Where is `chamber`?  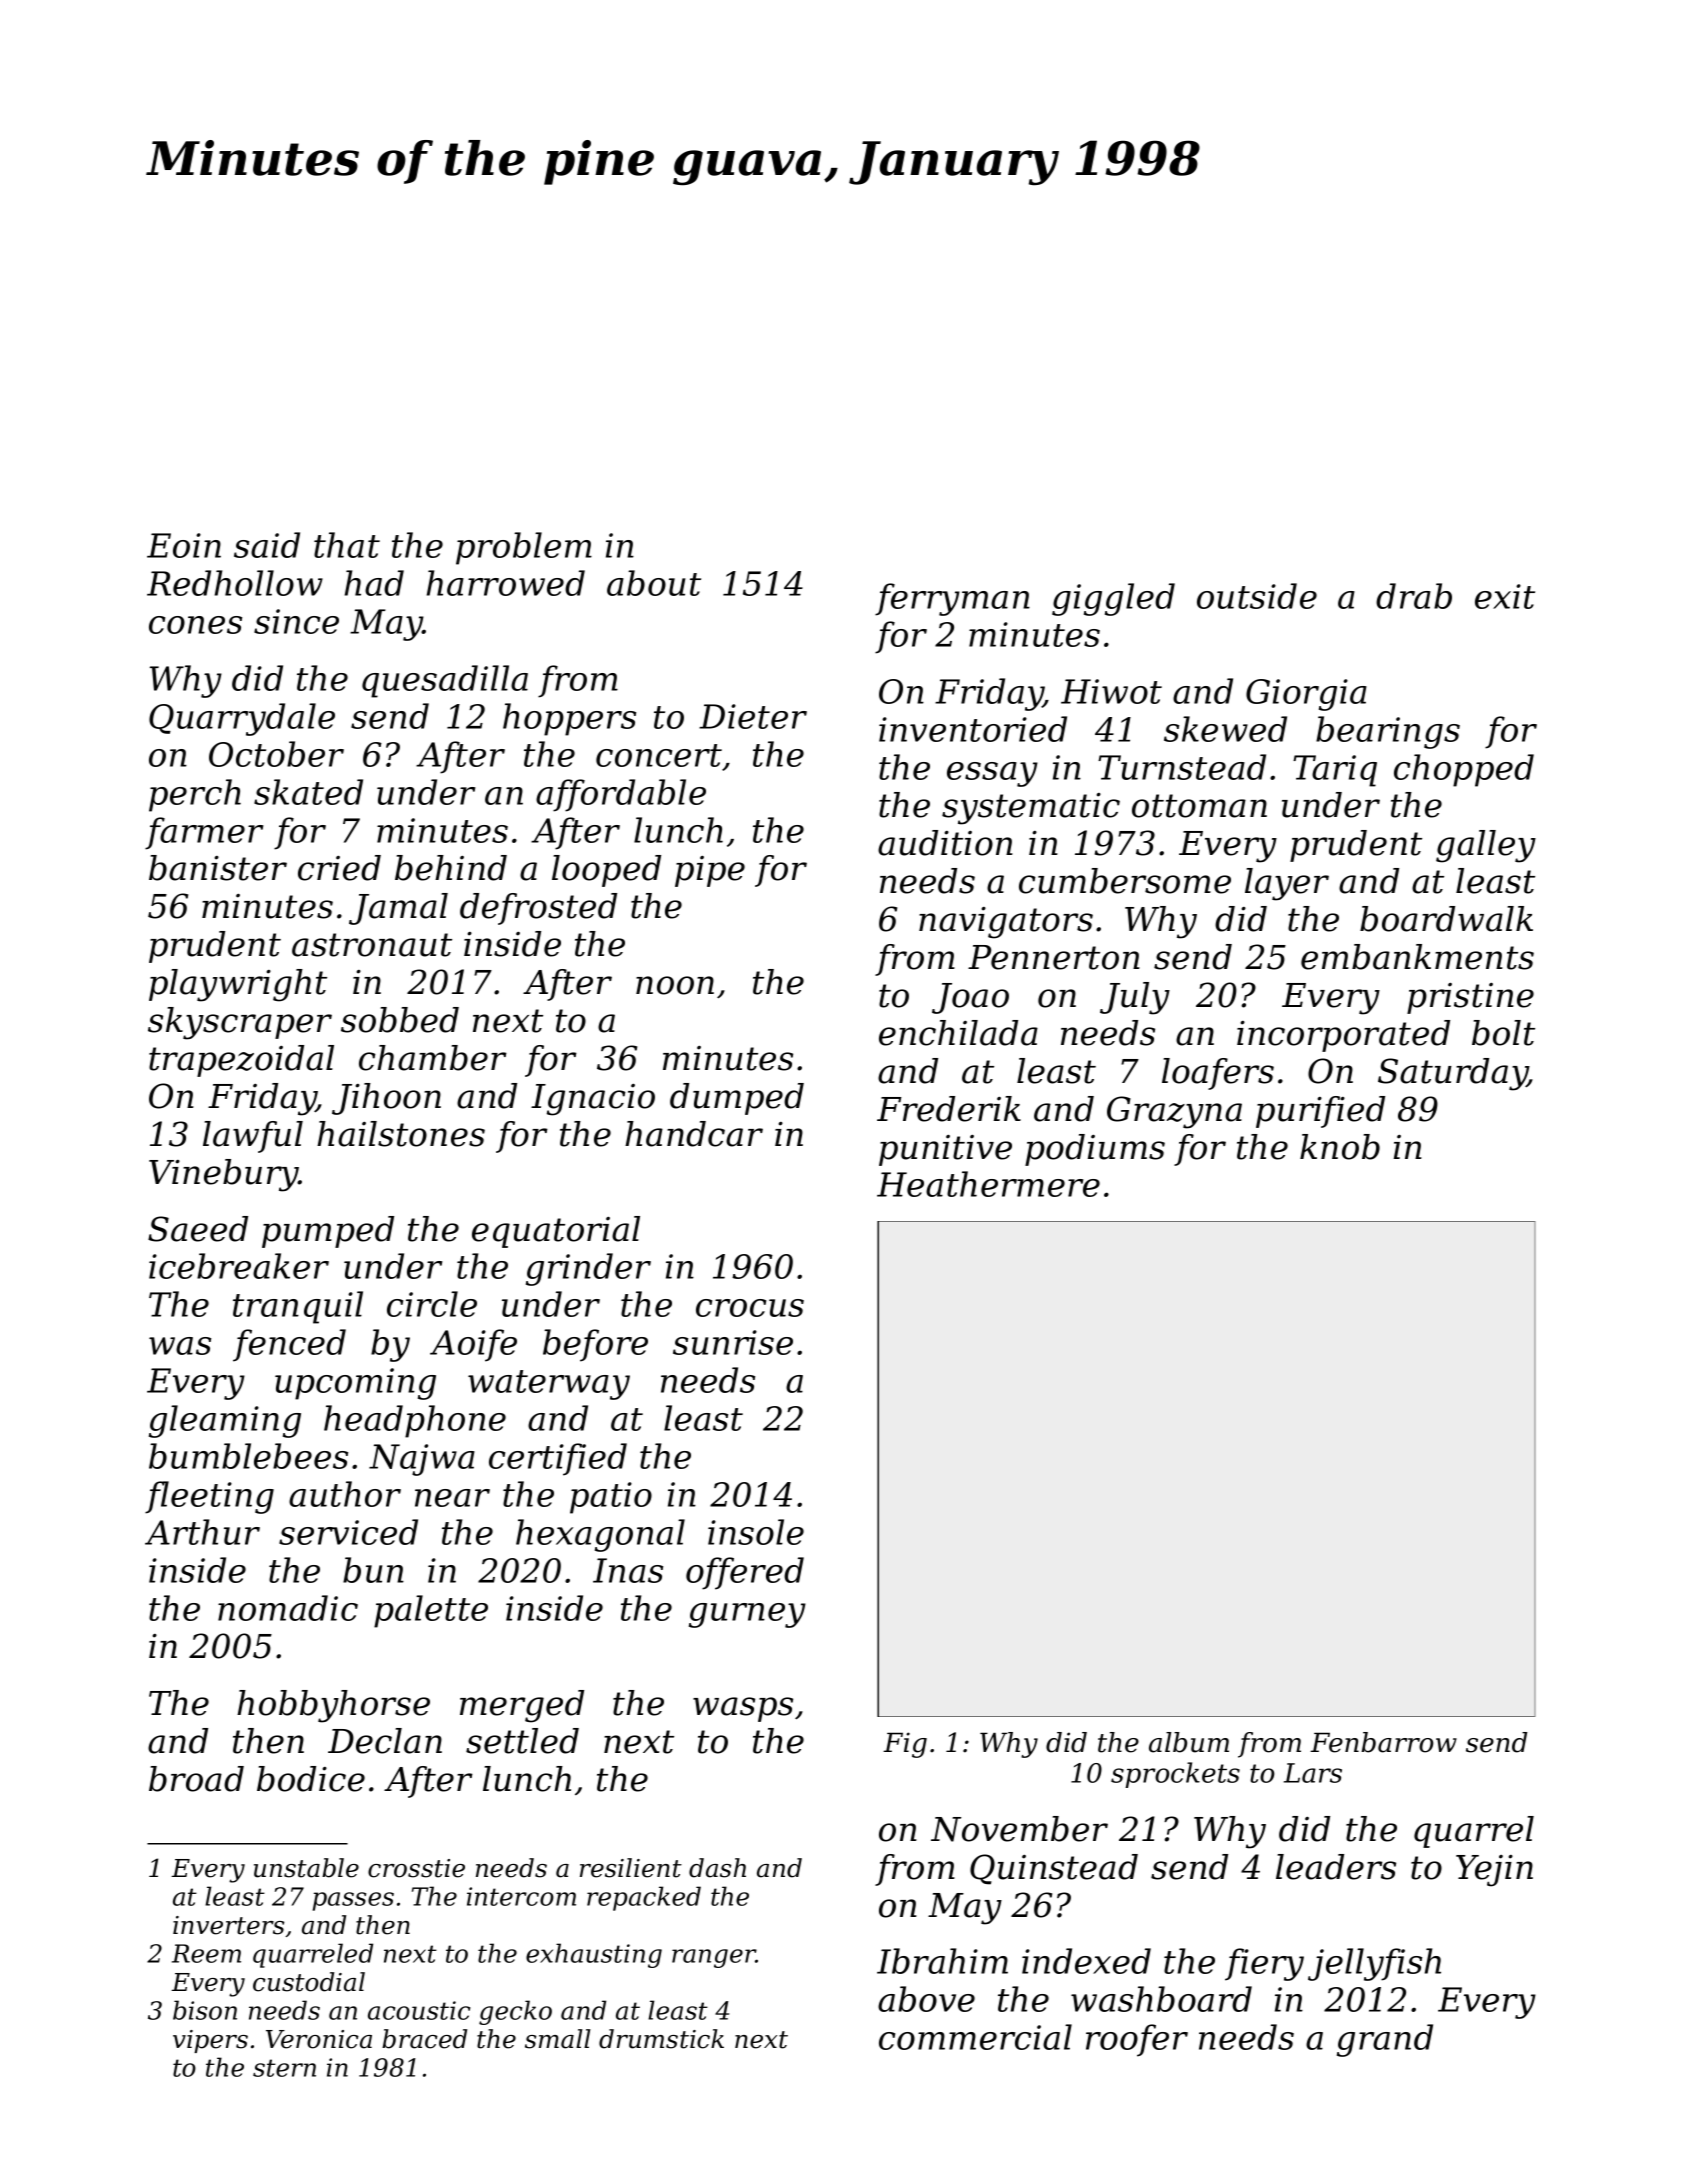 chamber is located at coordinates (433, 1058).
